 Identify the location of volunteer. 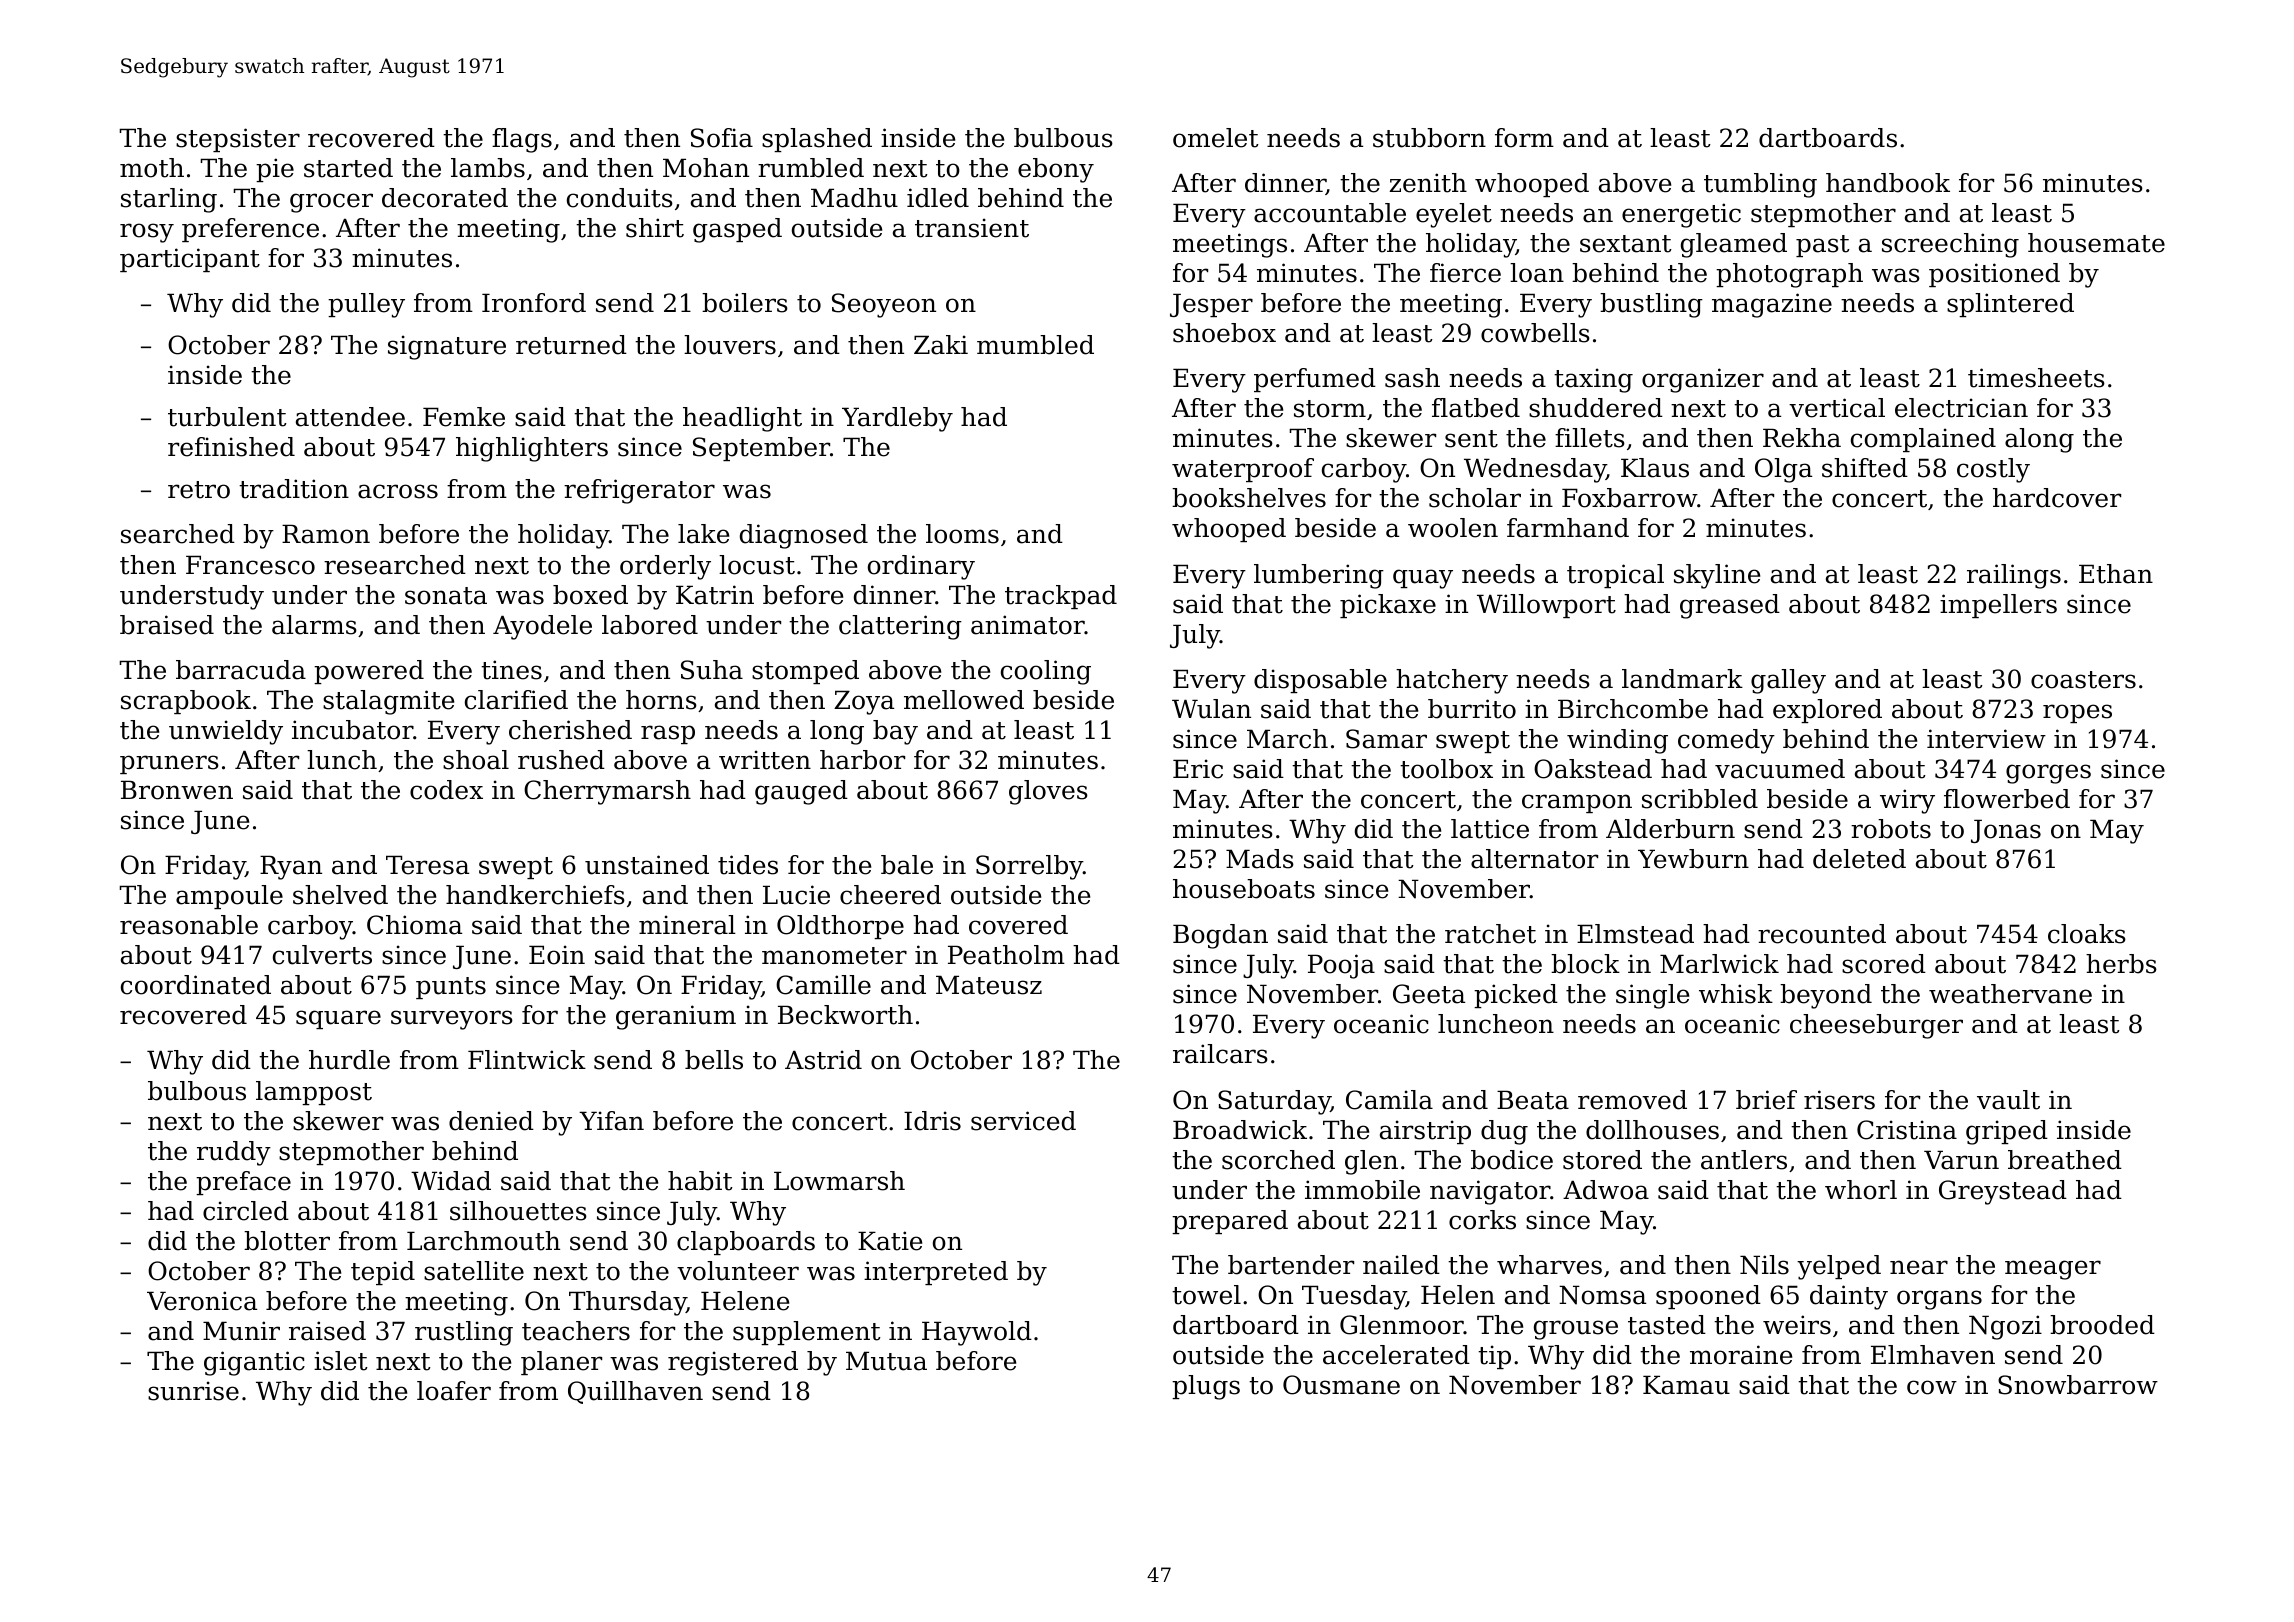
(738, 1271).
